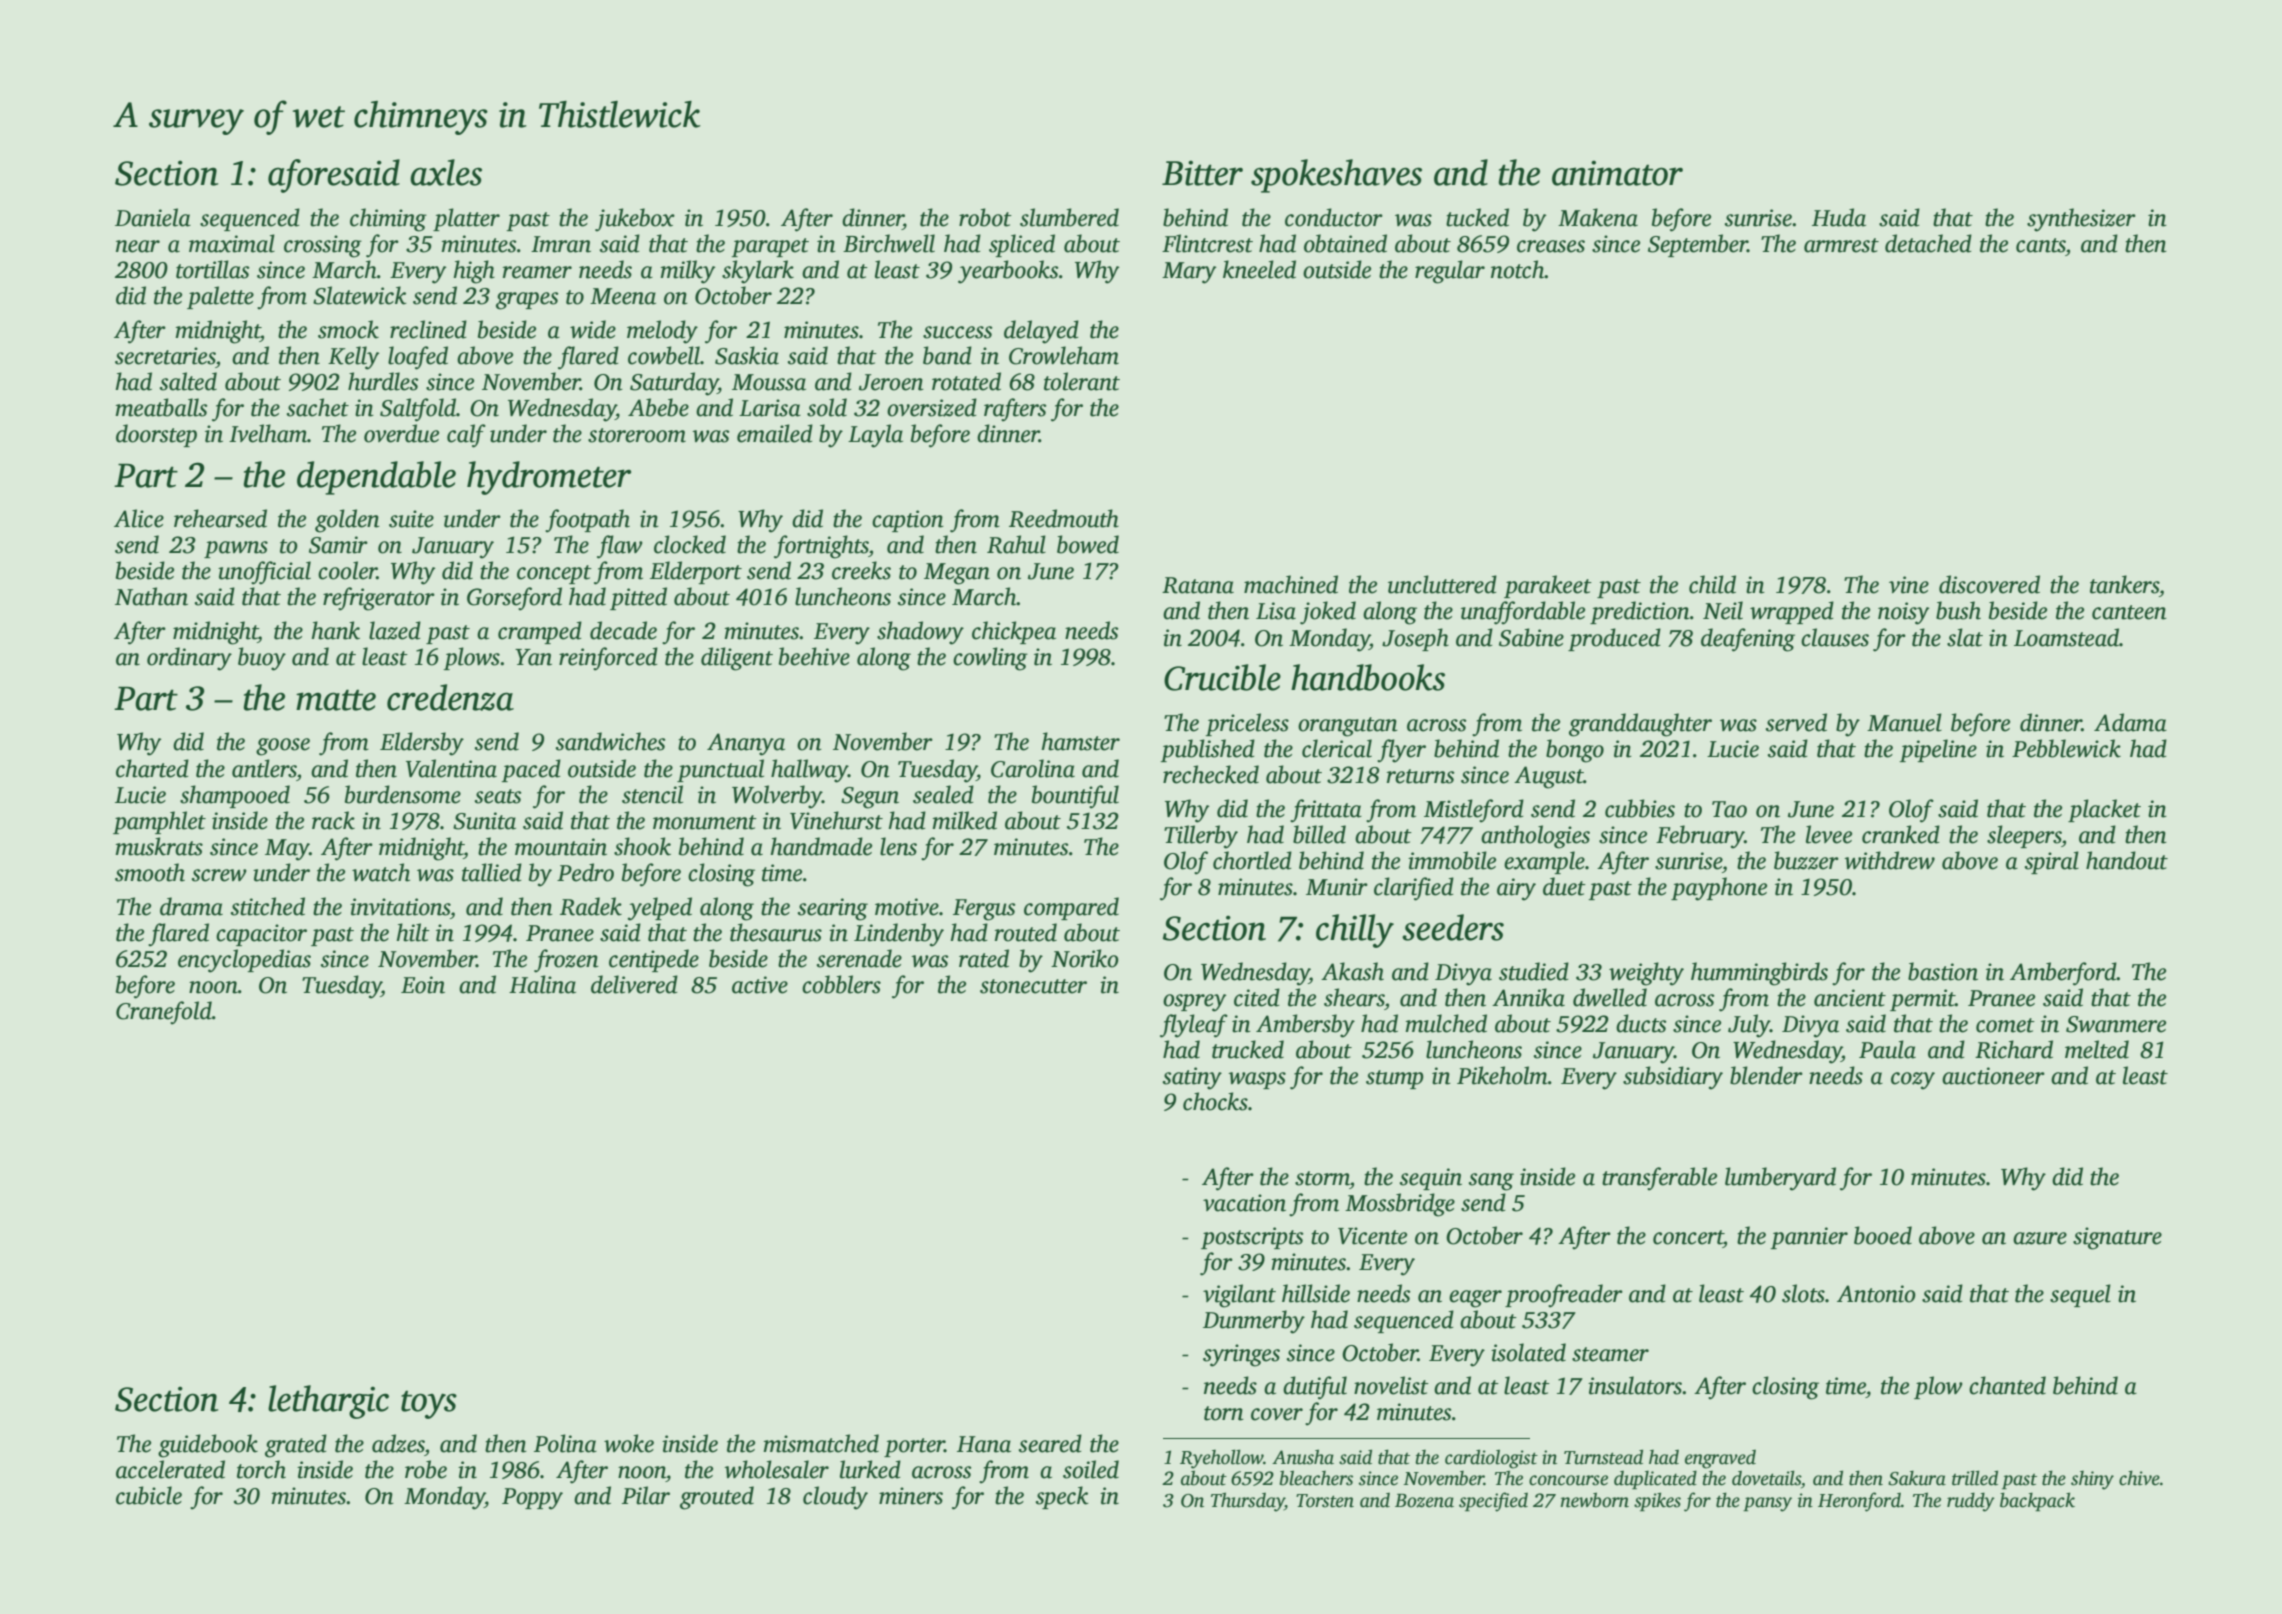  Describe the element at coordinates (2127, 860) in the document. I see `handout` at that location.
